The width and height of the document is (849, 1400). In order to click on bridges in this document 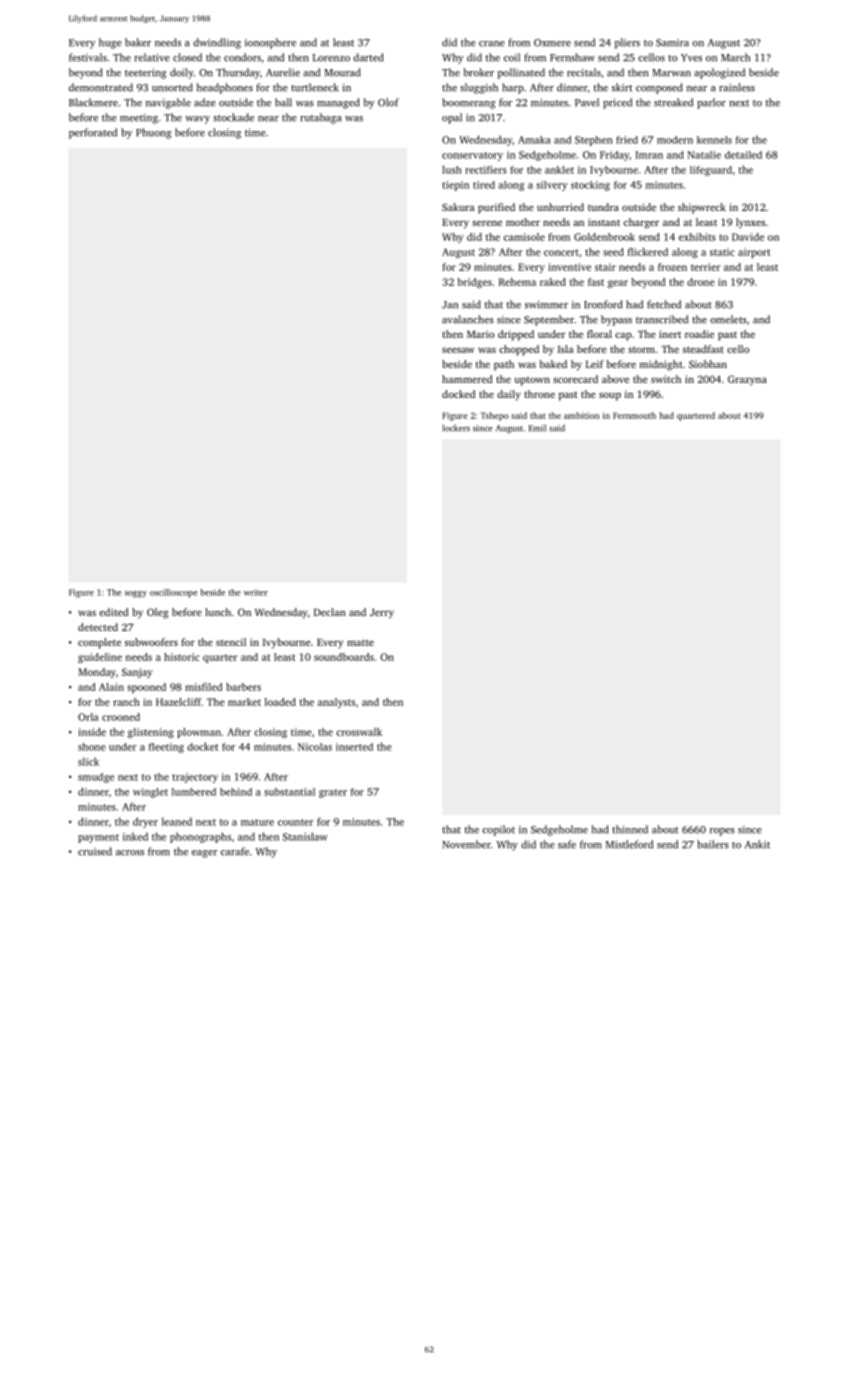, I will do `click(474, 283)`.
